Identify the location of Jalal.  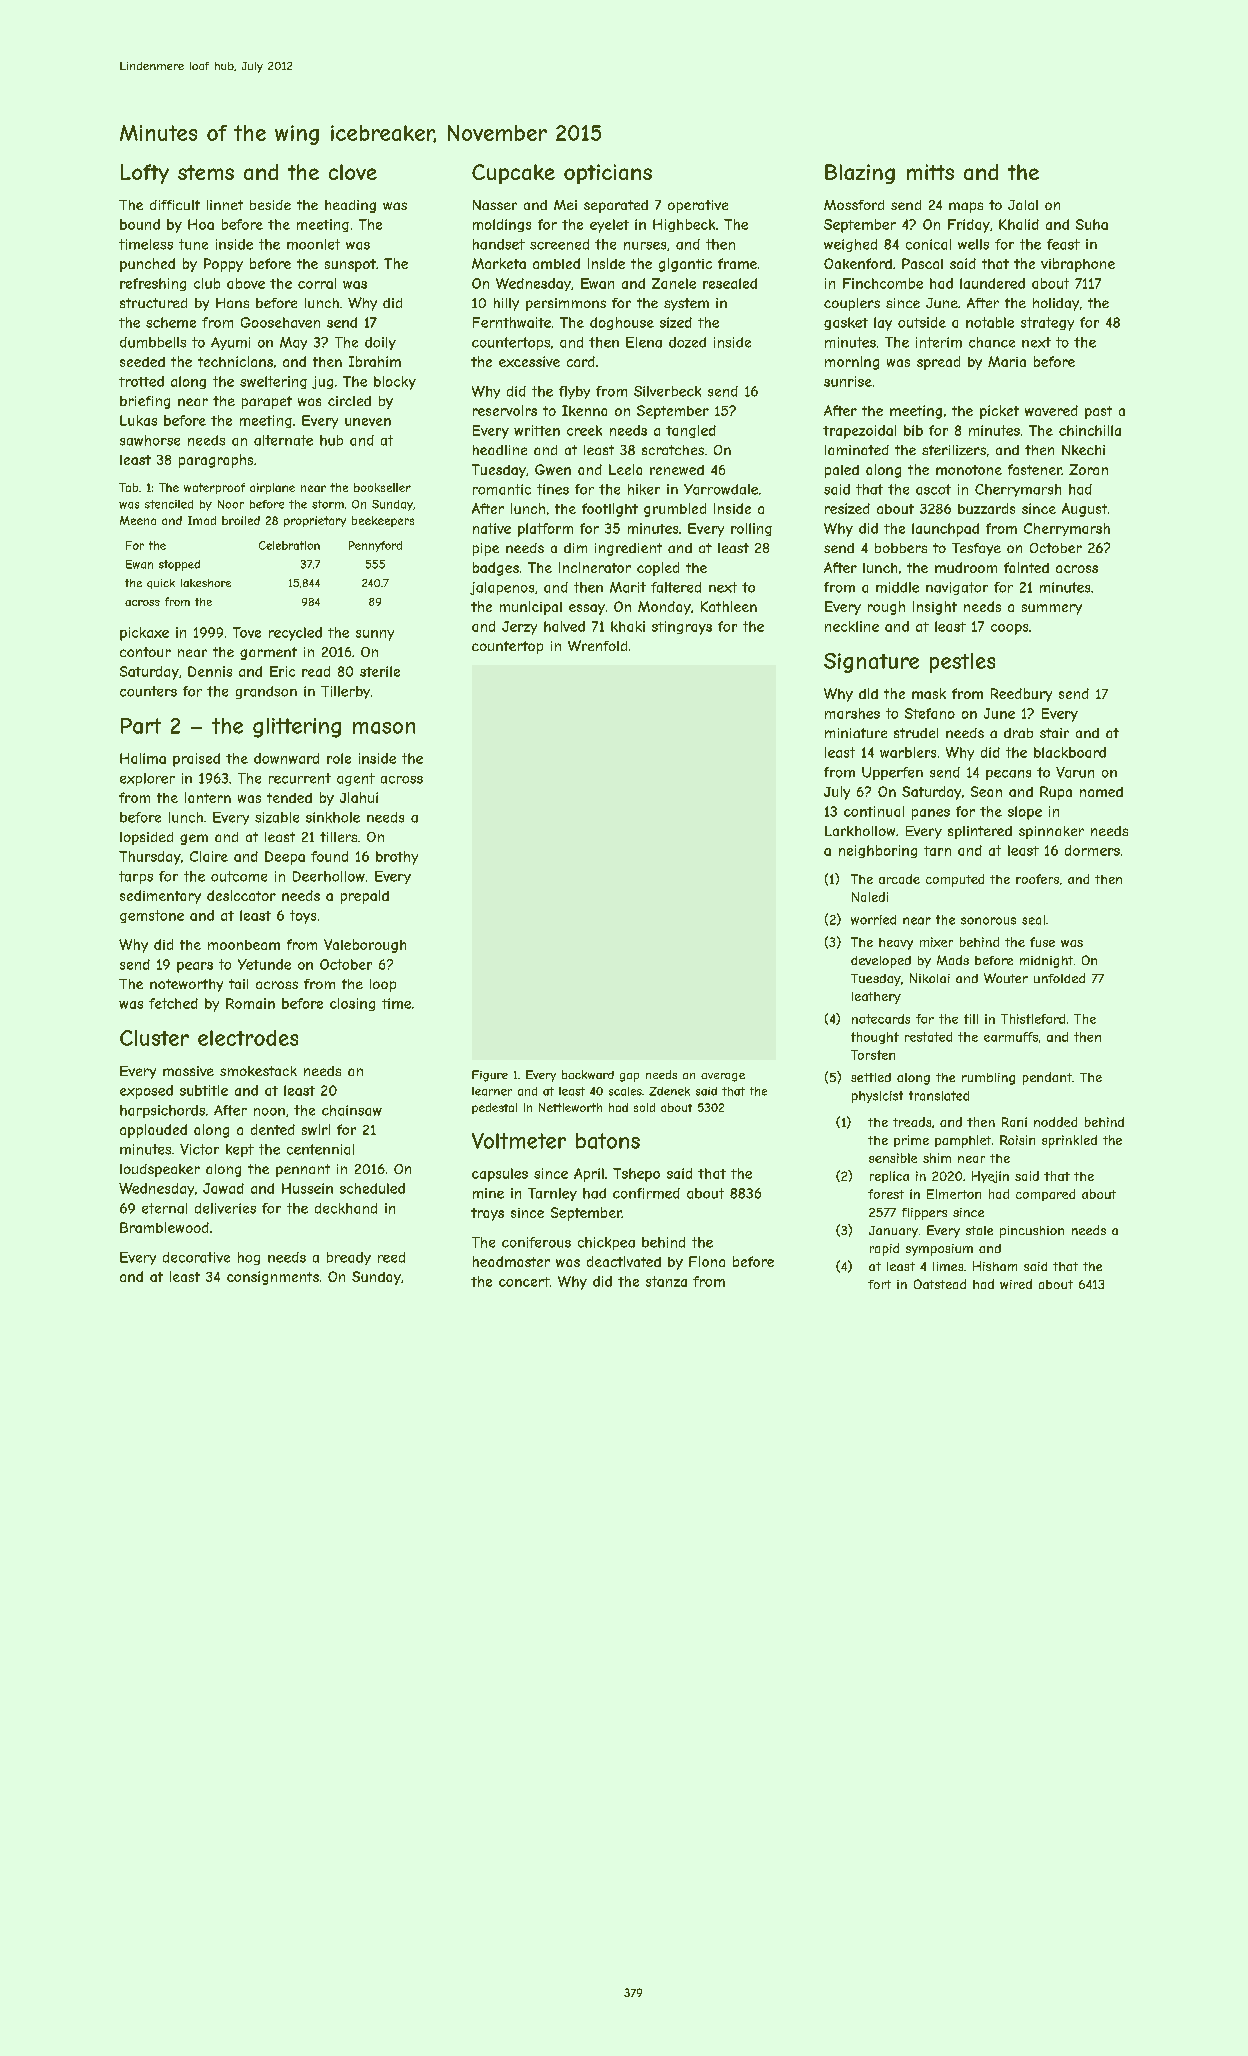
(1023, 205).
